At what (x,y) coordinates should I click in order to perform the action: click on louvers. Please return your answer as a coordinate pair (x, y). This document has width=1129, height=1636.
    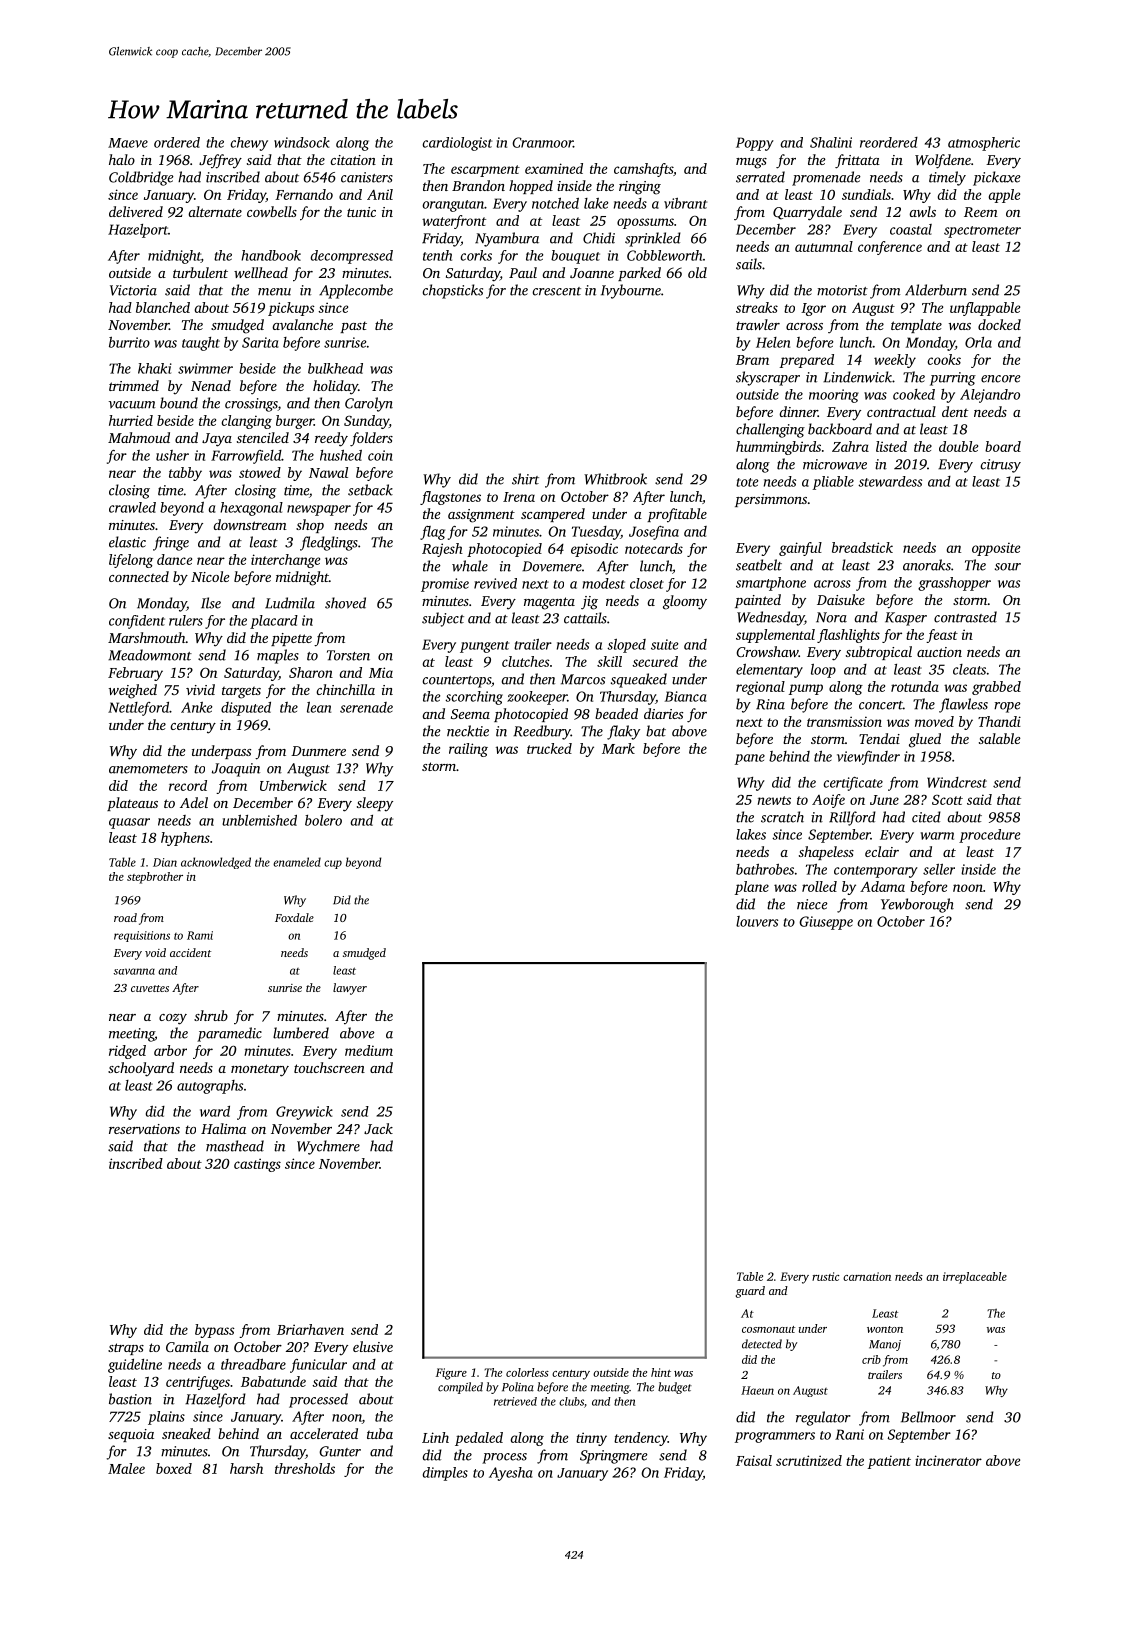
    Looking at the image, I should click on (757, 921).
